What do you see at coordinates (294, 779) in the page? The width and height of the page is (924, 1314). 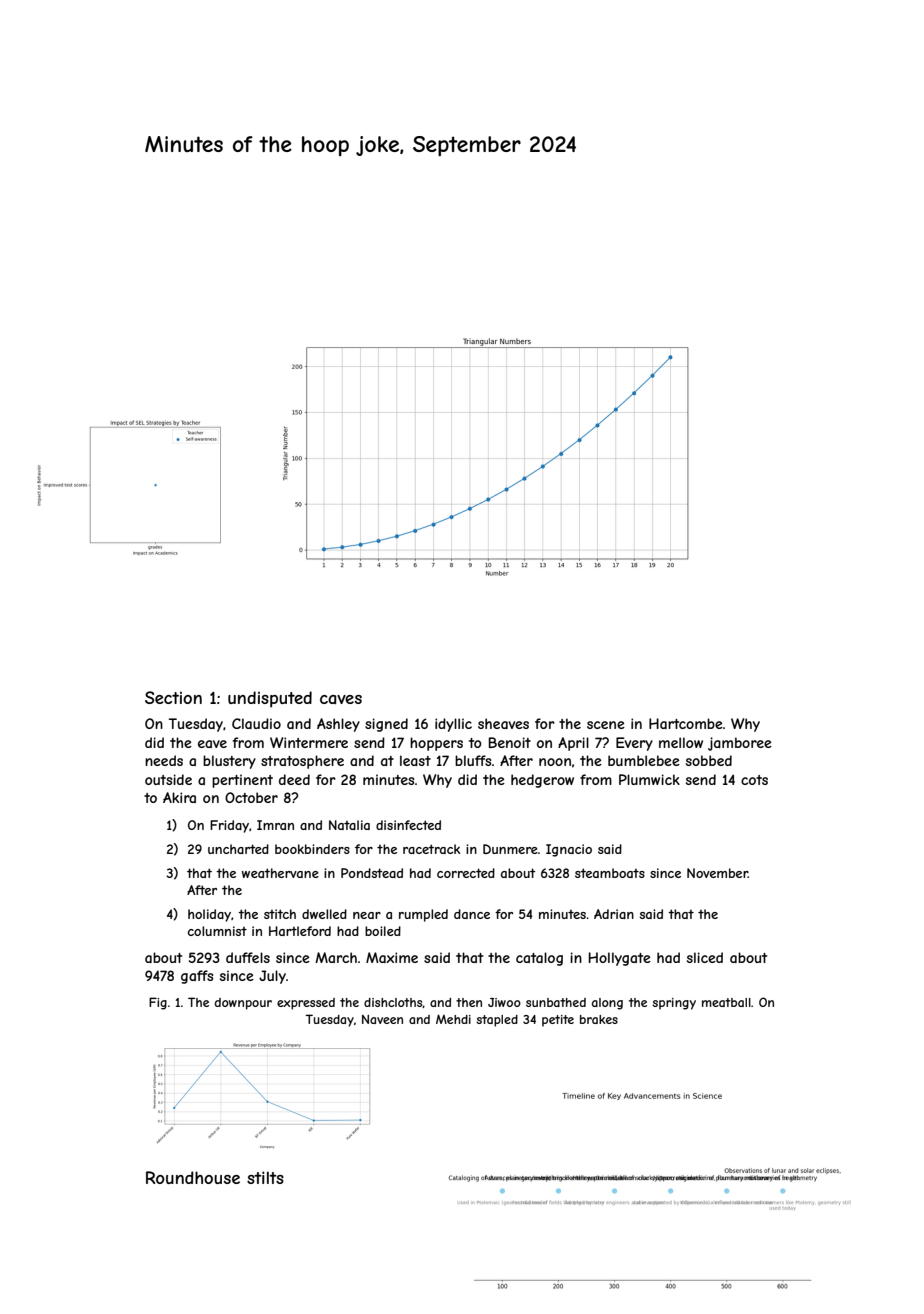 I see `deed` at bounding box center [294, 779].
